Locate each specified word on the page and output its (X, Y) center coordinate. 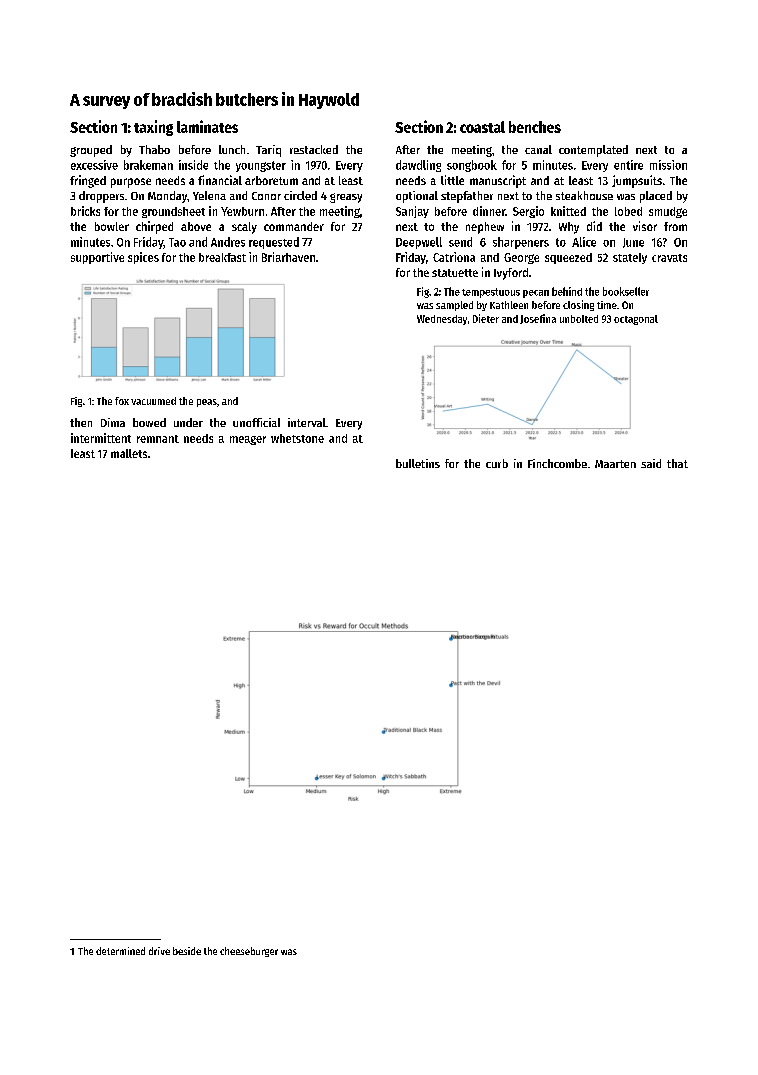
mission (668, 165)
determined (120, 951)
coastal (482, 127)
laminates (207, 126)
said (651, 463)
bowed (149, 422)
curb (497, 463)
